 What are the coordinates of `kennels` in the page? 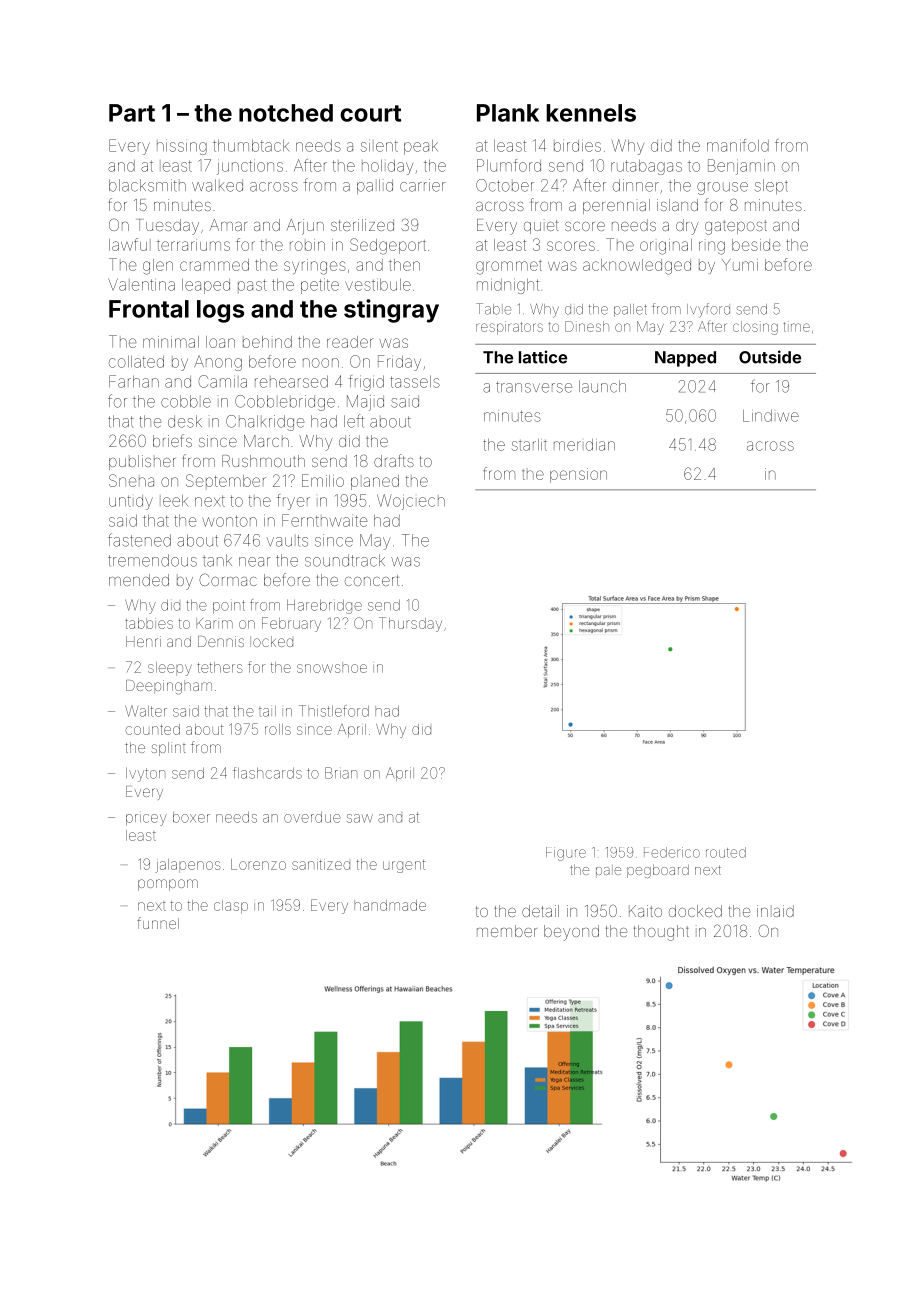 It's located at (591, 113).
